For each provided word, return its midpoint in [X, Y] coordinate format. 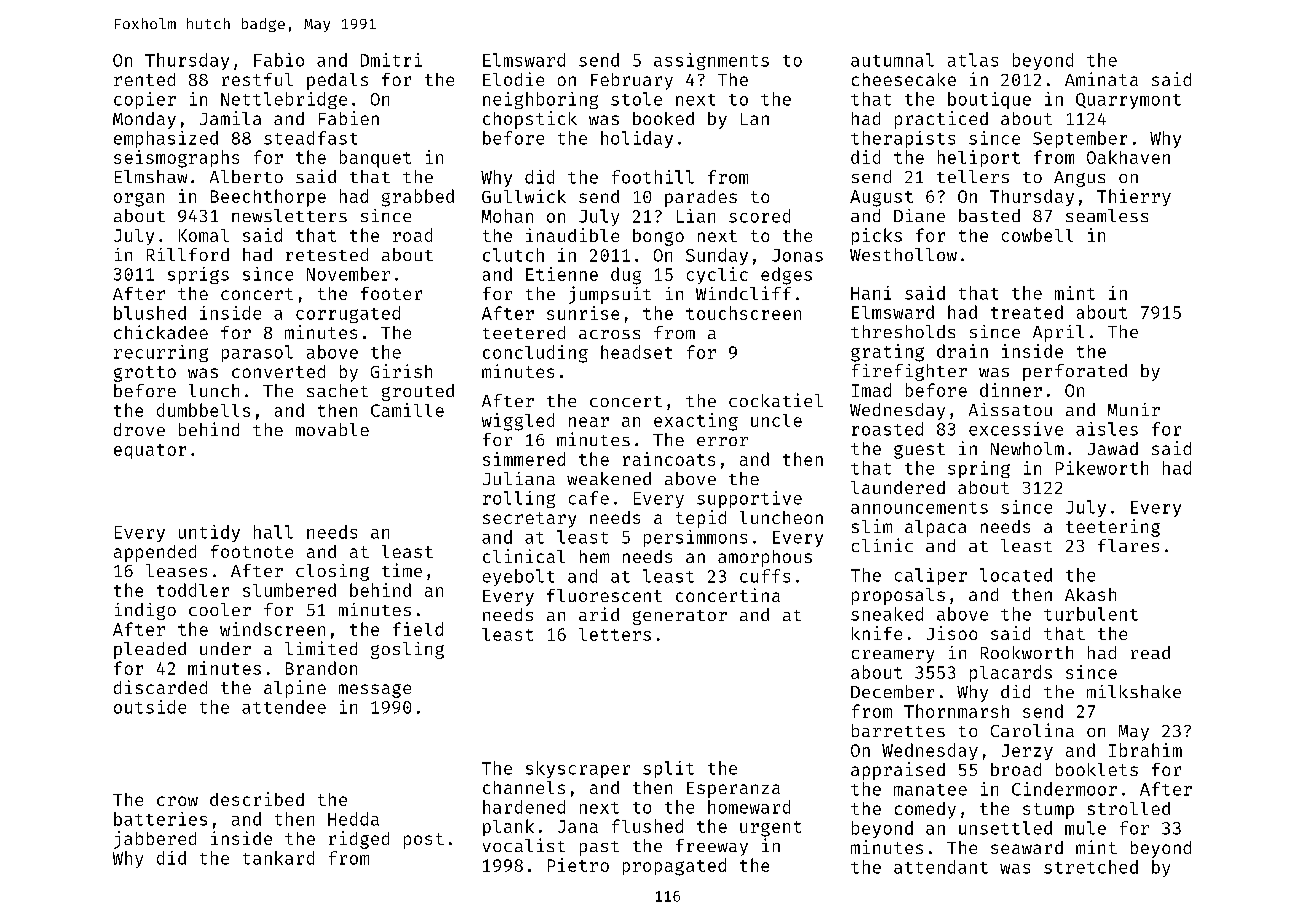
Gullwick [524, 196]
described [257, 799]
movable [332, 429]
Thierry [1134, 197]
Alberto [246, 176]
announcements [919, 508]
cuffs [765, 576]
